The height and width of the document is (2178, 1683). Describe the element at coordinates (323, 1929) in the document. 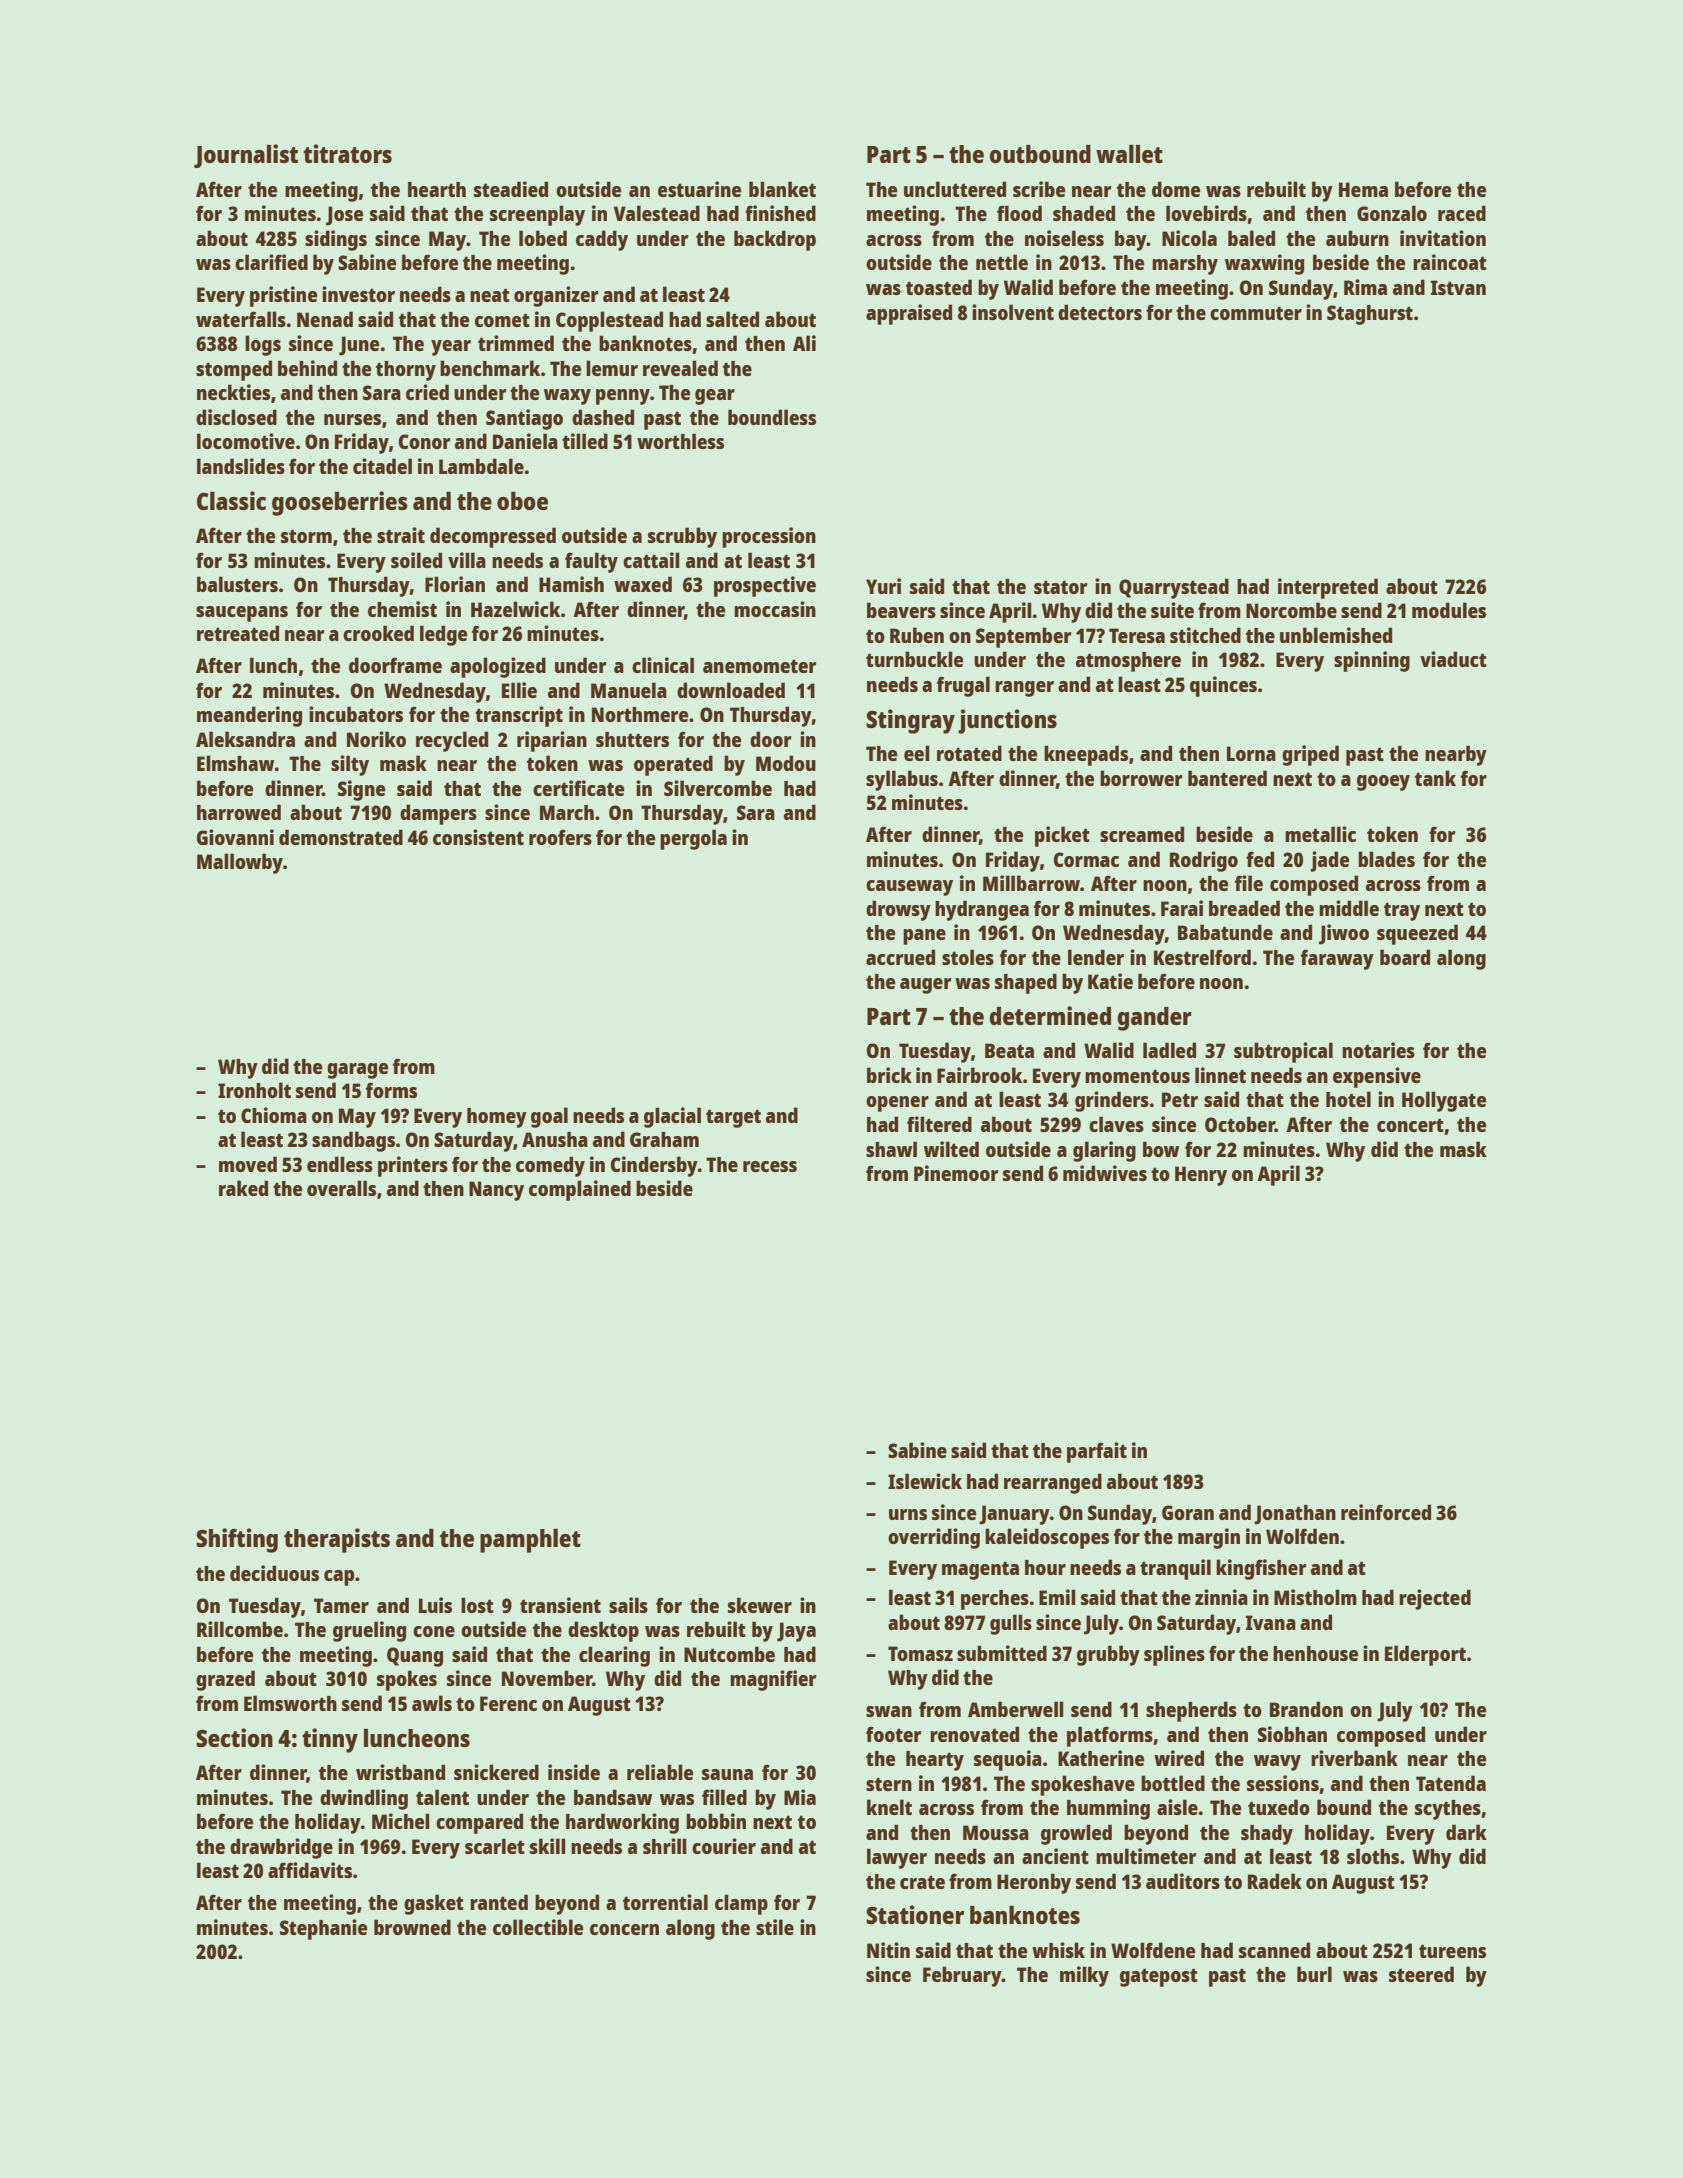

I see `Stephanie` at that location.
